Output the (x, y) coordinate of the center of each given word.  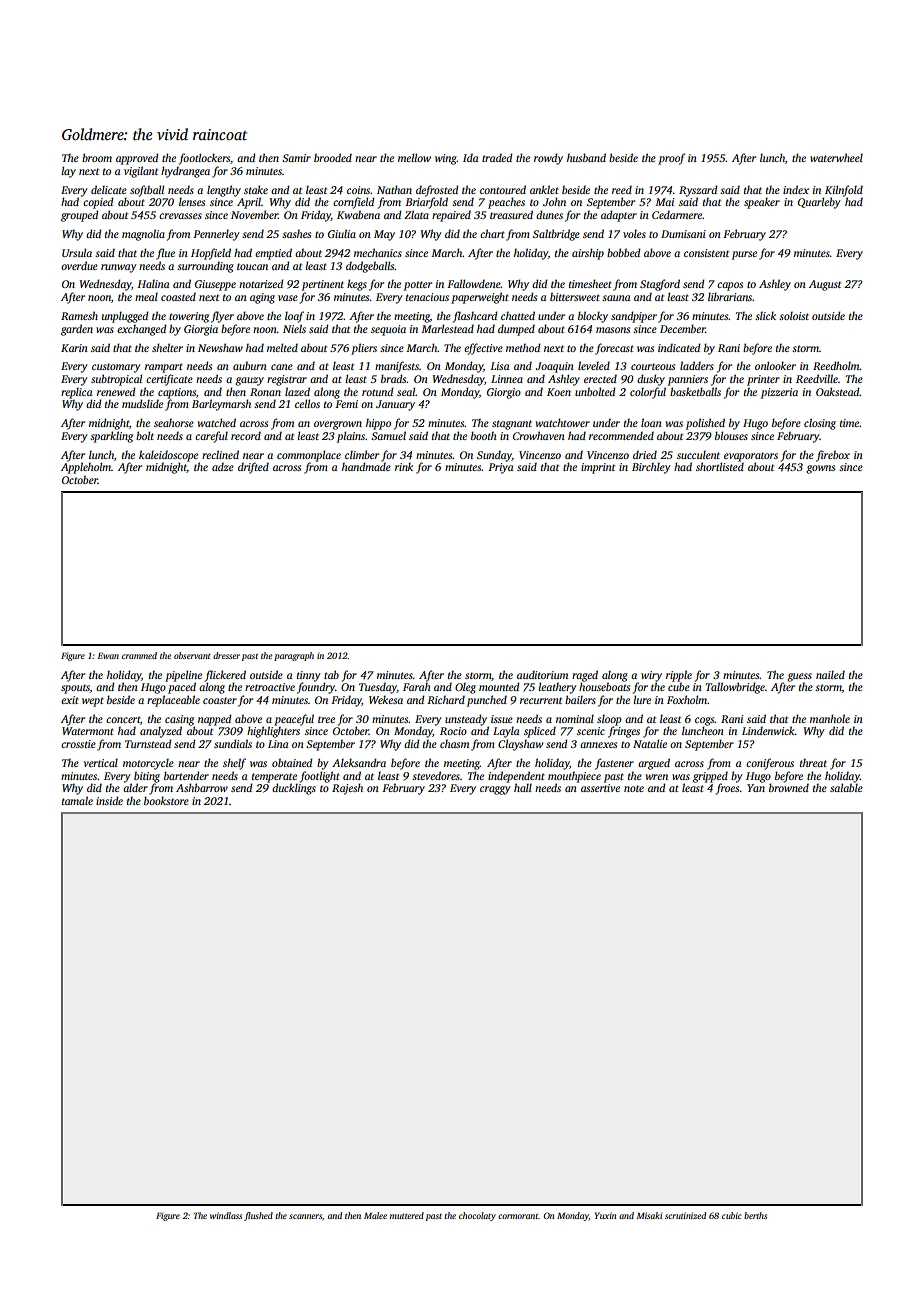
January (395, 405)
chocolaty (477, 1216)
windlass (226, 1215)
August (825, 285)
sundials (233, 743)
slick (765, 315)
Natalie (650, 743)
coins (358, 190)
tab (331, 674)
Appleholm (86, 468)
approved (137, 159)
